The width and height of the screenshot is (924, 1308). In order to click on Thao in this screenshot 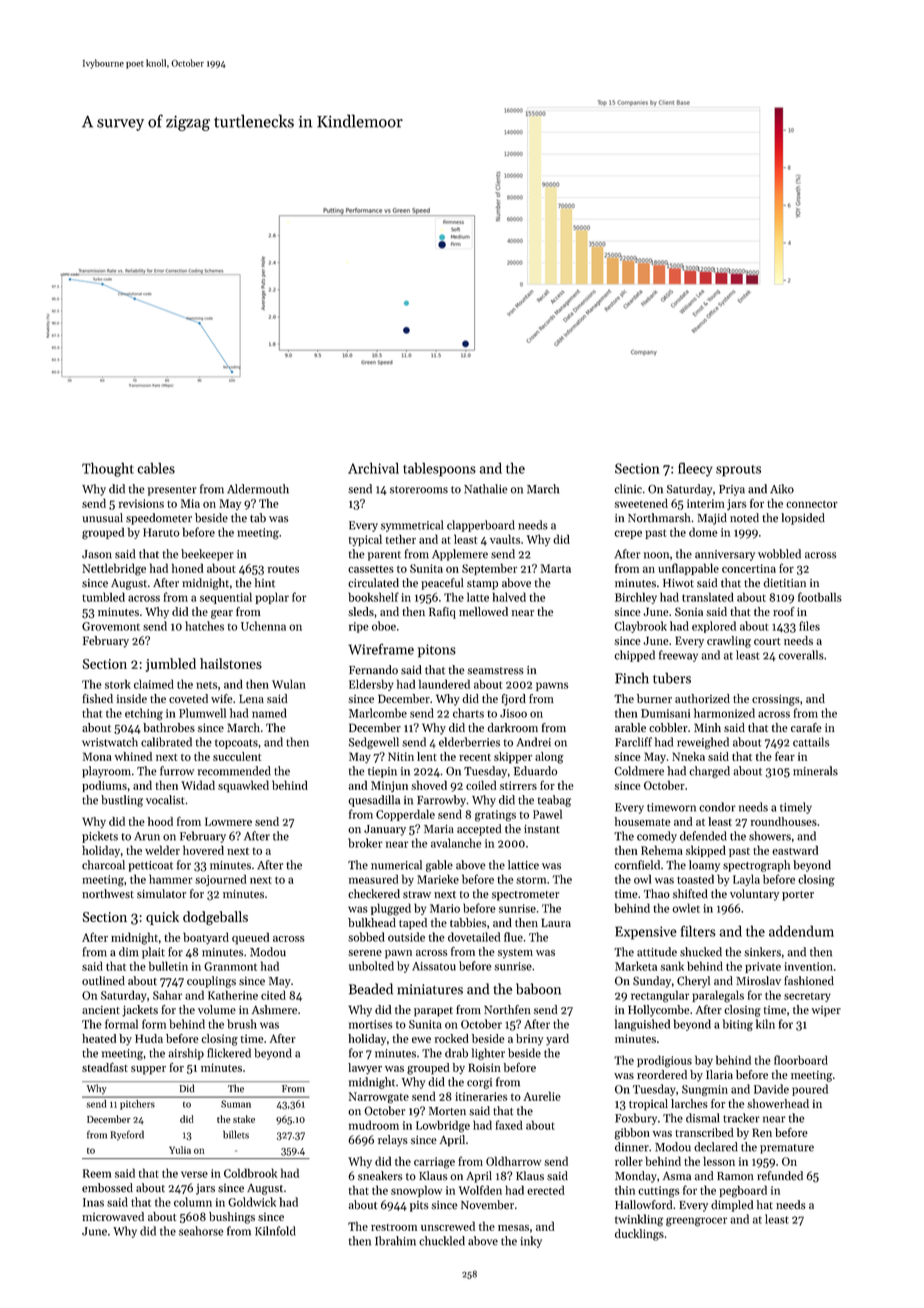, I will do `click(657, 894)`.
